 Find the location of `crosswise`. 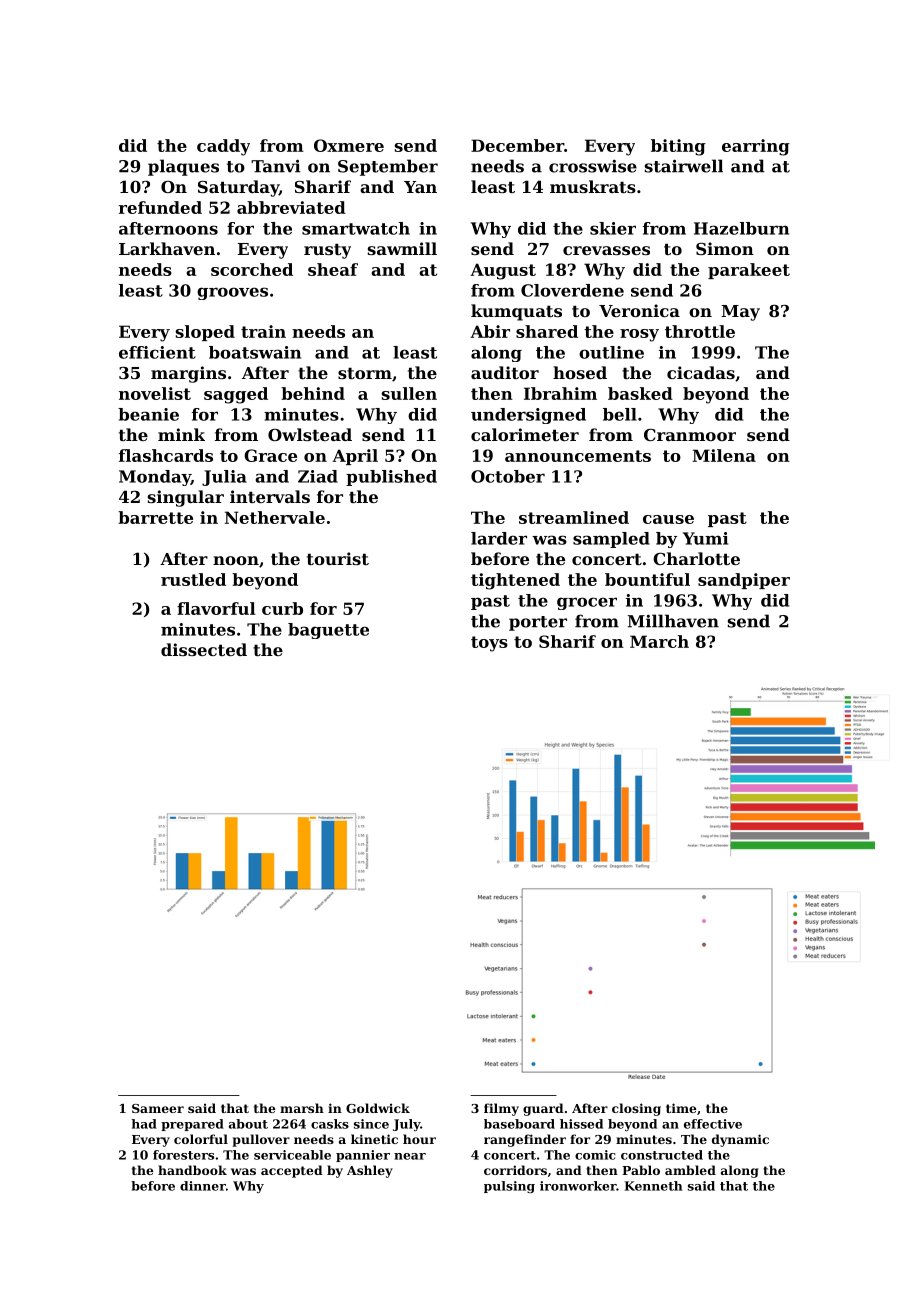

crosswise is located at coordinates (593, 166).
